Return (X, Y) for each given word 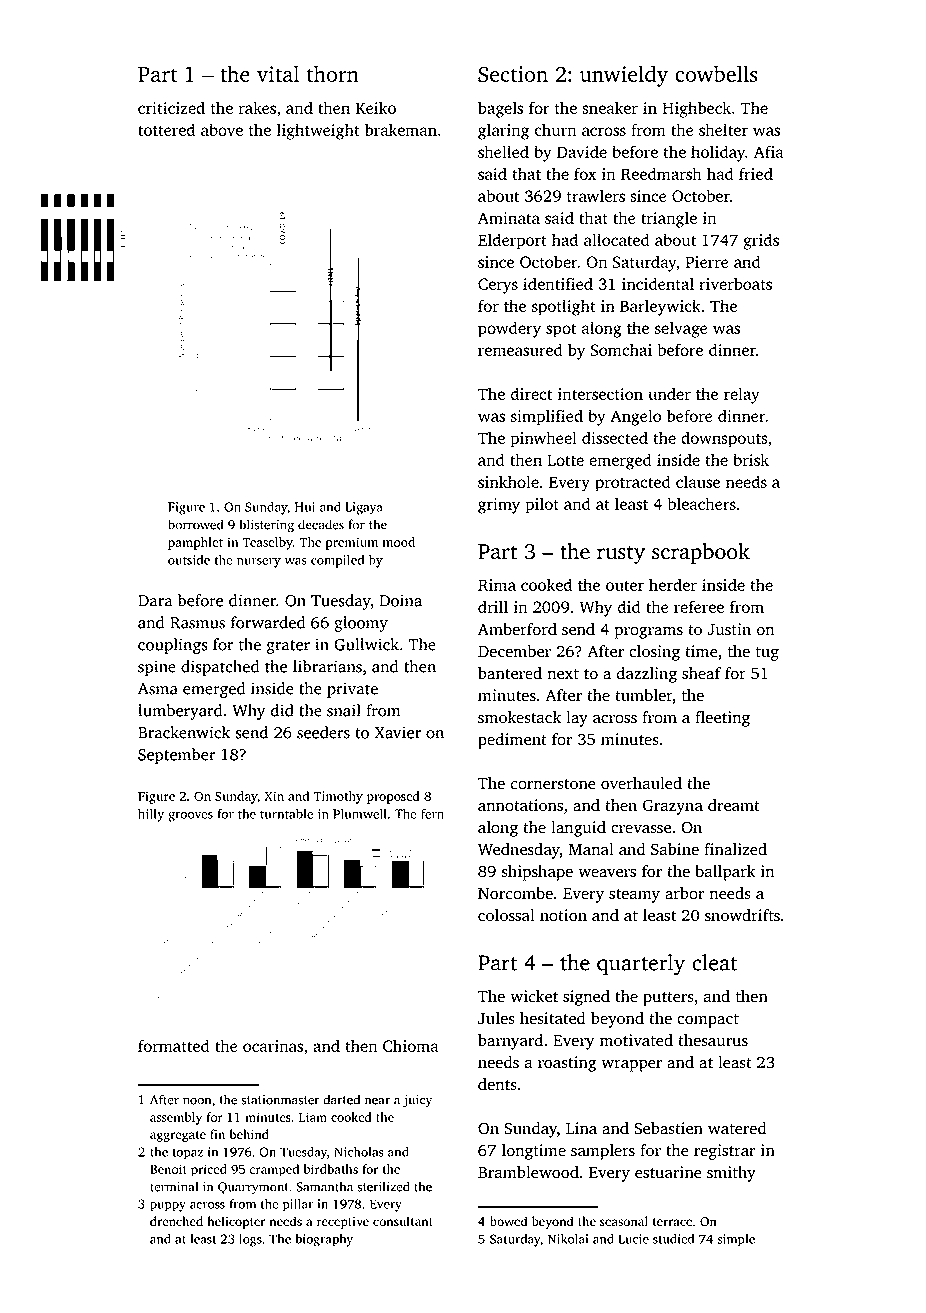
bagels (500, 109)
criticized (171, 107)
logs (250, 1240)
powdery (509, 329)
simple (736, 1240)
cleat (714, 962)
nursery (259, 563)
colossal (506, 915)
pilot (542, 505)
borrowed (195, 524)
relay (742, 395)
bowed (508, 1221)
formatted (174, 1045)
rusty (621, 555)
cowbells (716, 73)
